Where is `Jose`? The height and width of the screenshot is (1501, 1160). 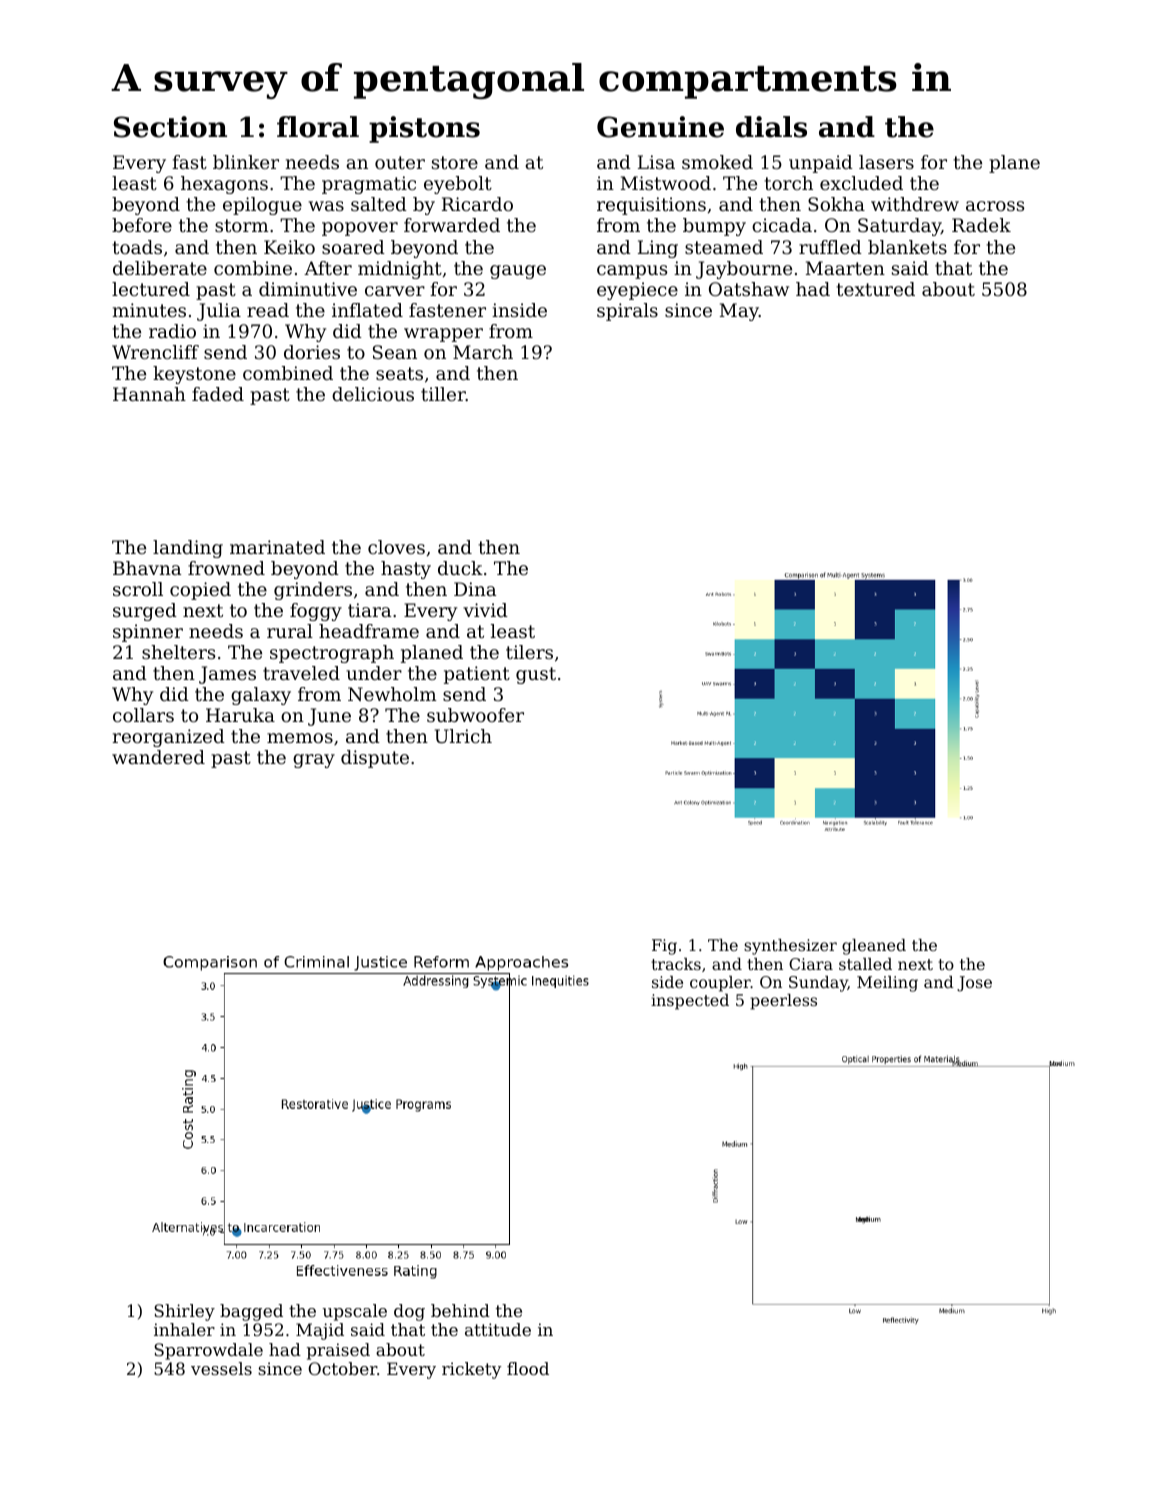
Jose is located at coordinates (974, 984).
